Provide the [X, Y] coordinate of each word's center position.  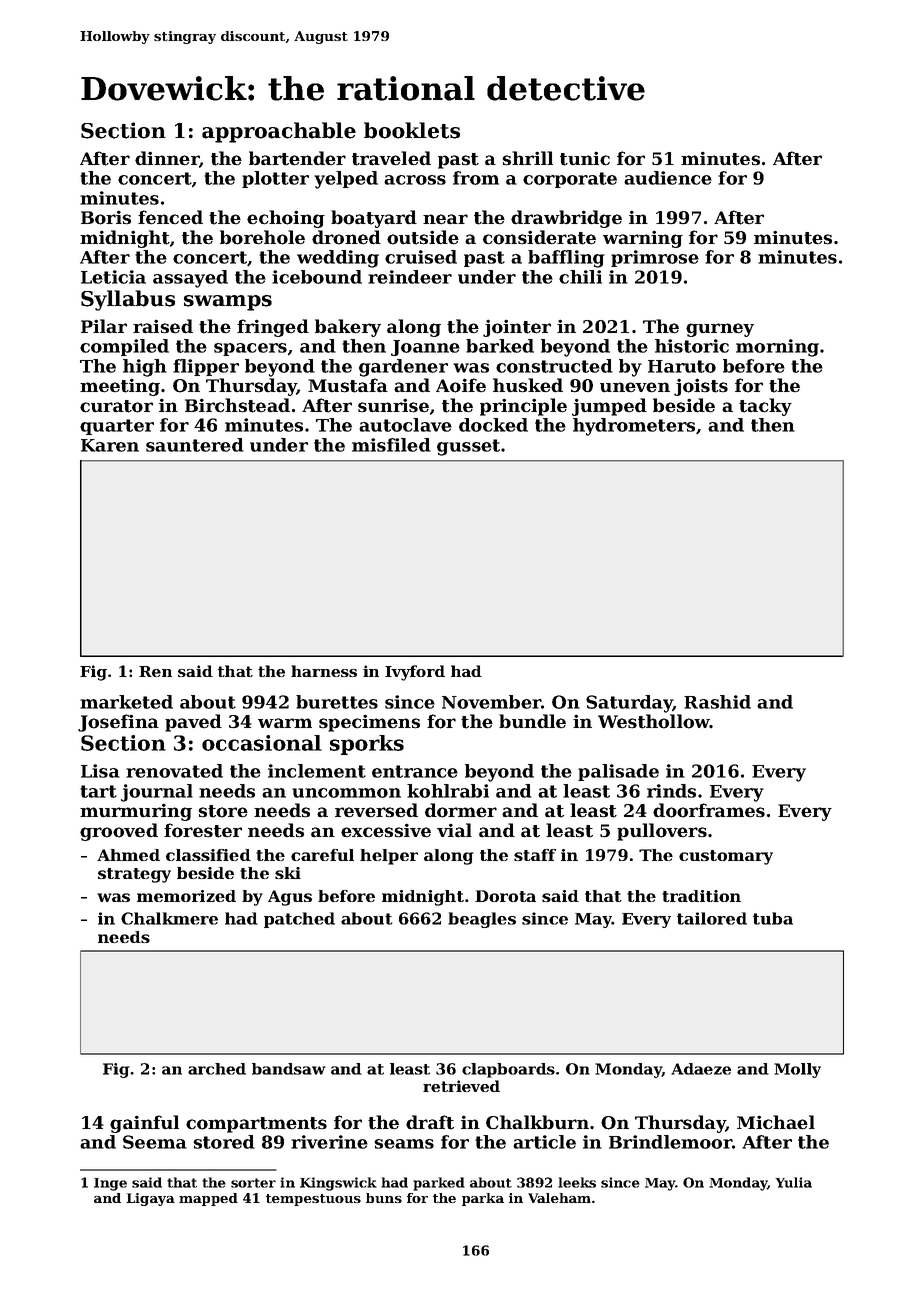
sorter [253, 1183]
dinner [167, 158]
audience [668, 178]
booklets [412, 130]
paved [193, 723]
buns [384, 1198]
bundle [532, 721]
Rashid [717, 702]
